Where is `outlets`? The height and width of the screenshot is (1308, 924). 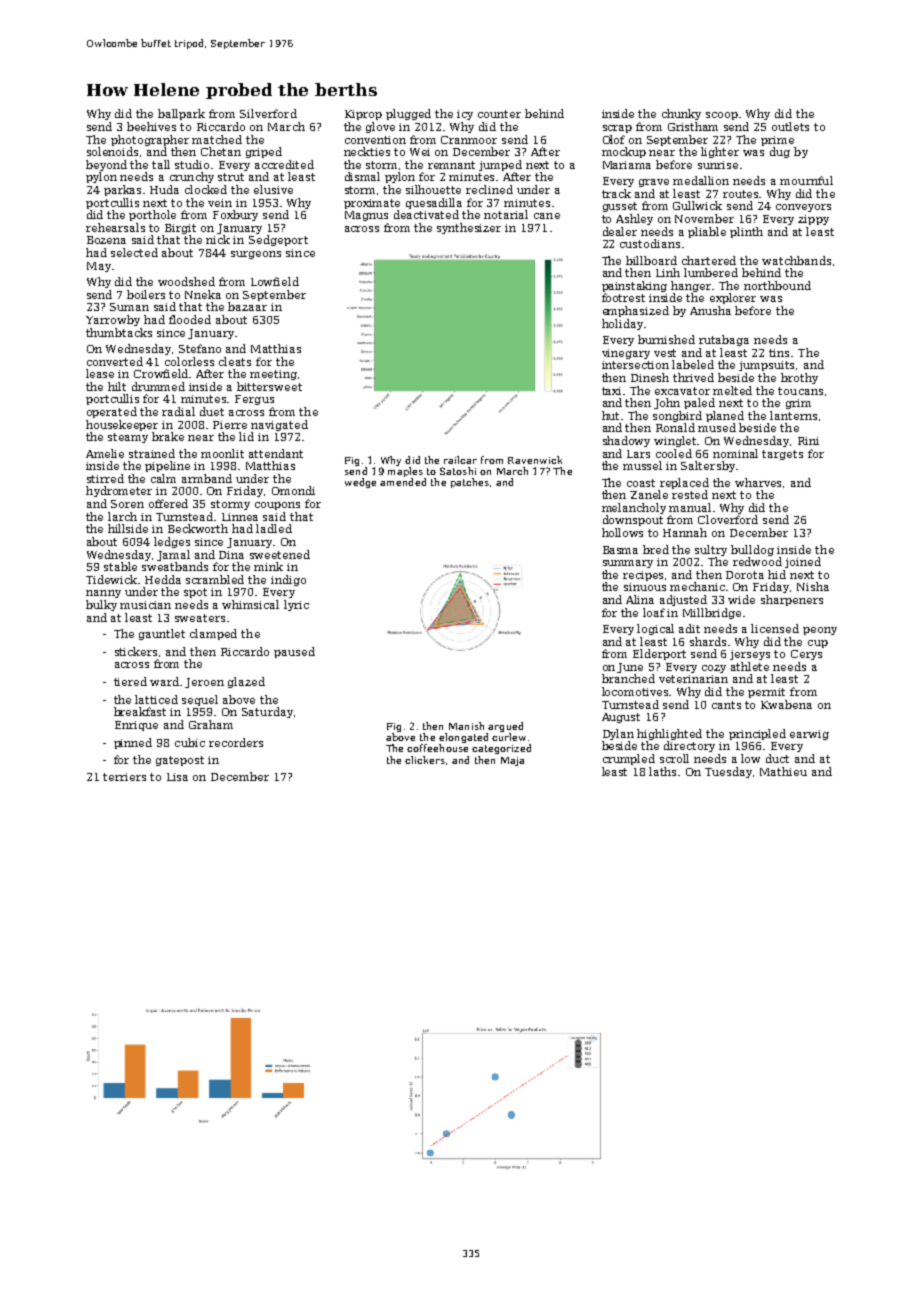 outlets is located at coordinates (790, 126).
